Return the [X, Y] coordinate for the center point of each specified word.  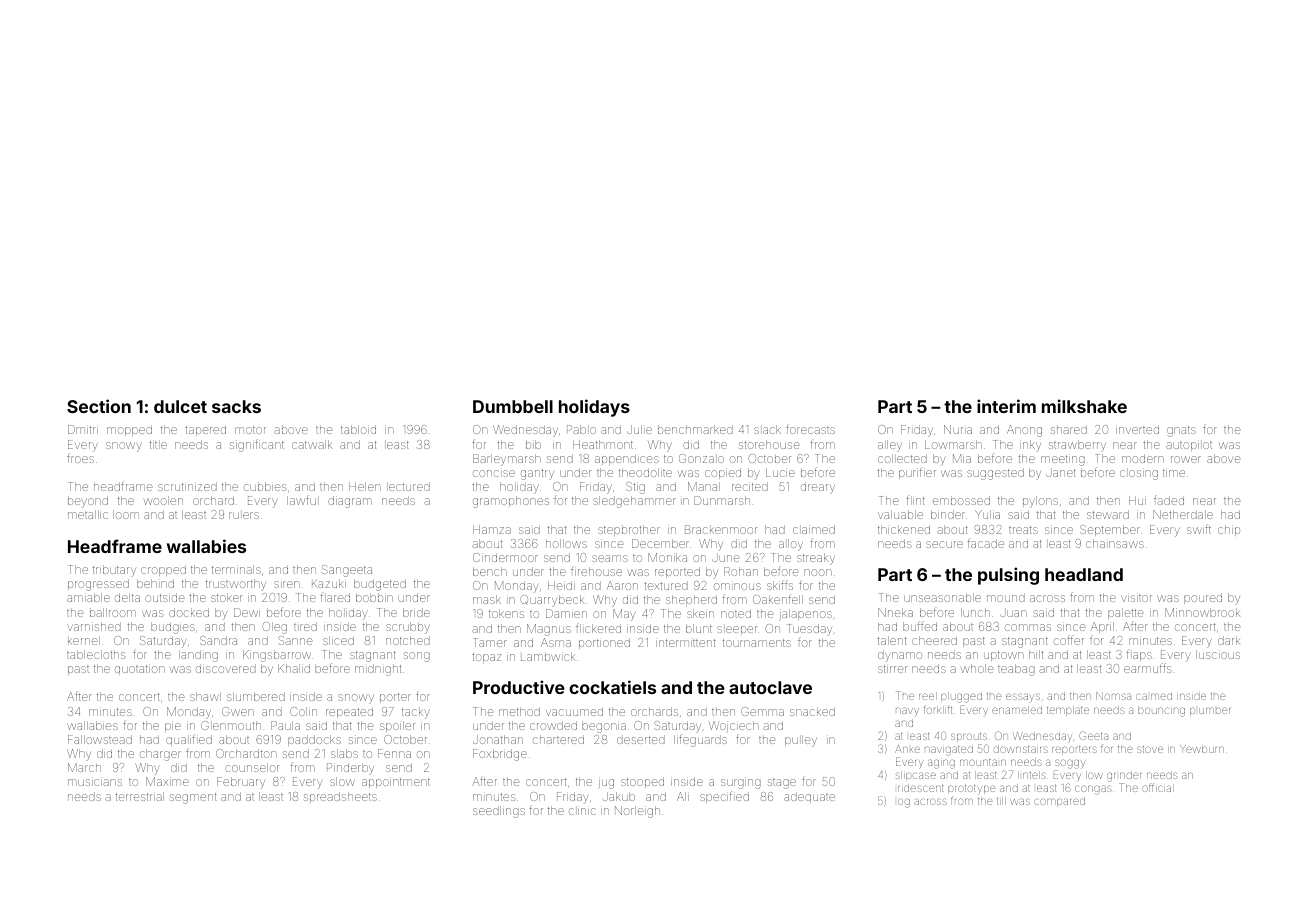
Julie [639, 429]
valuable [900, 514]
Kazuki [329, 583]
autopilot [1189, 446]
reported [677, 572]
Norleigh [637, 812]
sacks [236, 406]
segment [193, 798]
